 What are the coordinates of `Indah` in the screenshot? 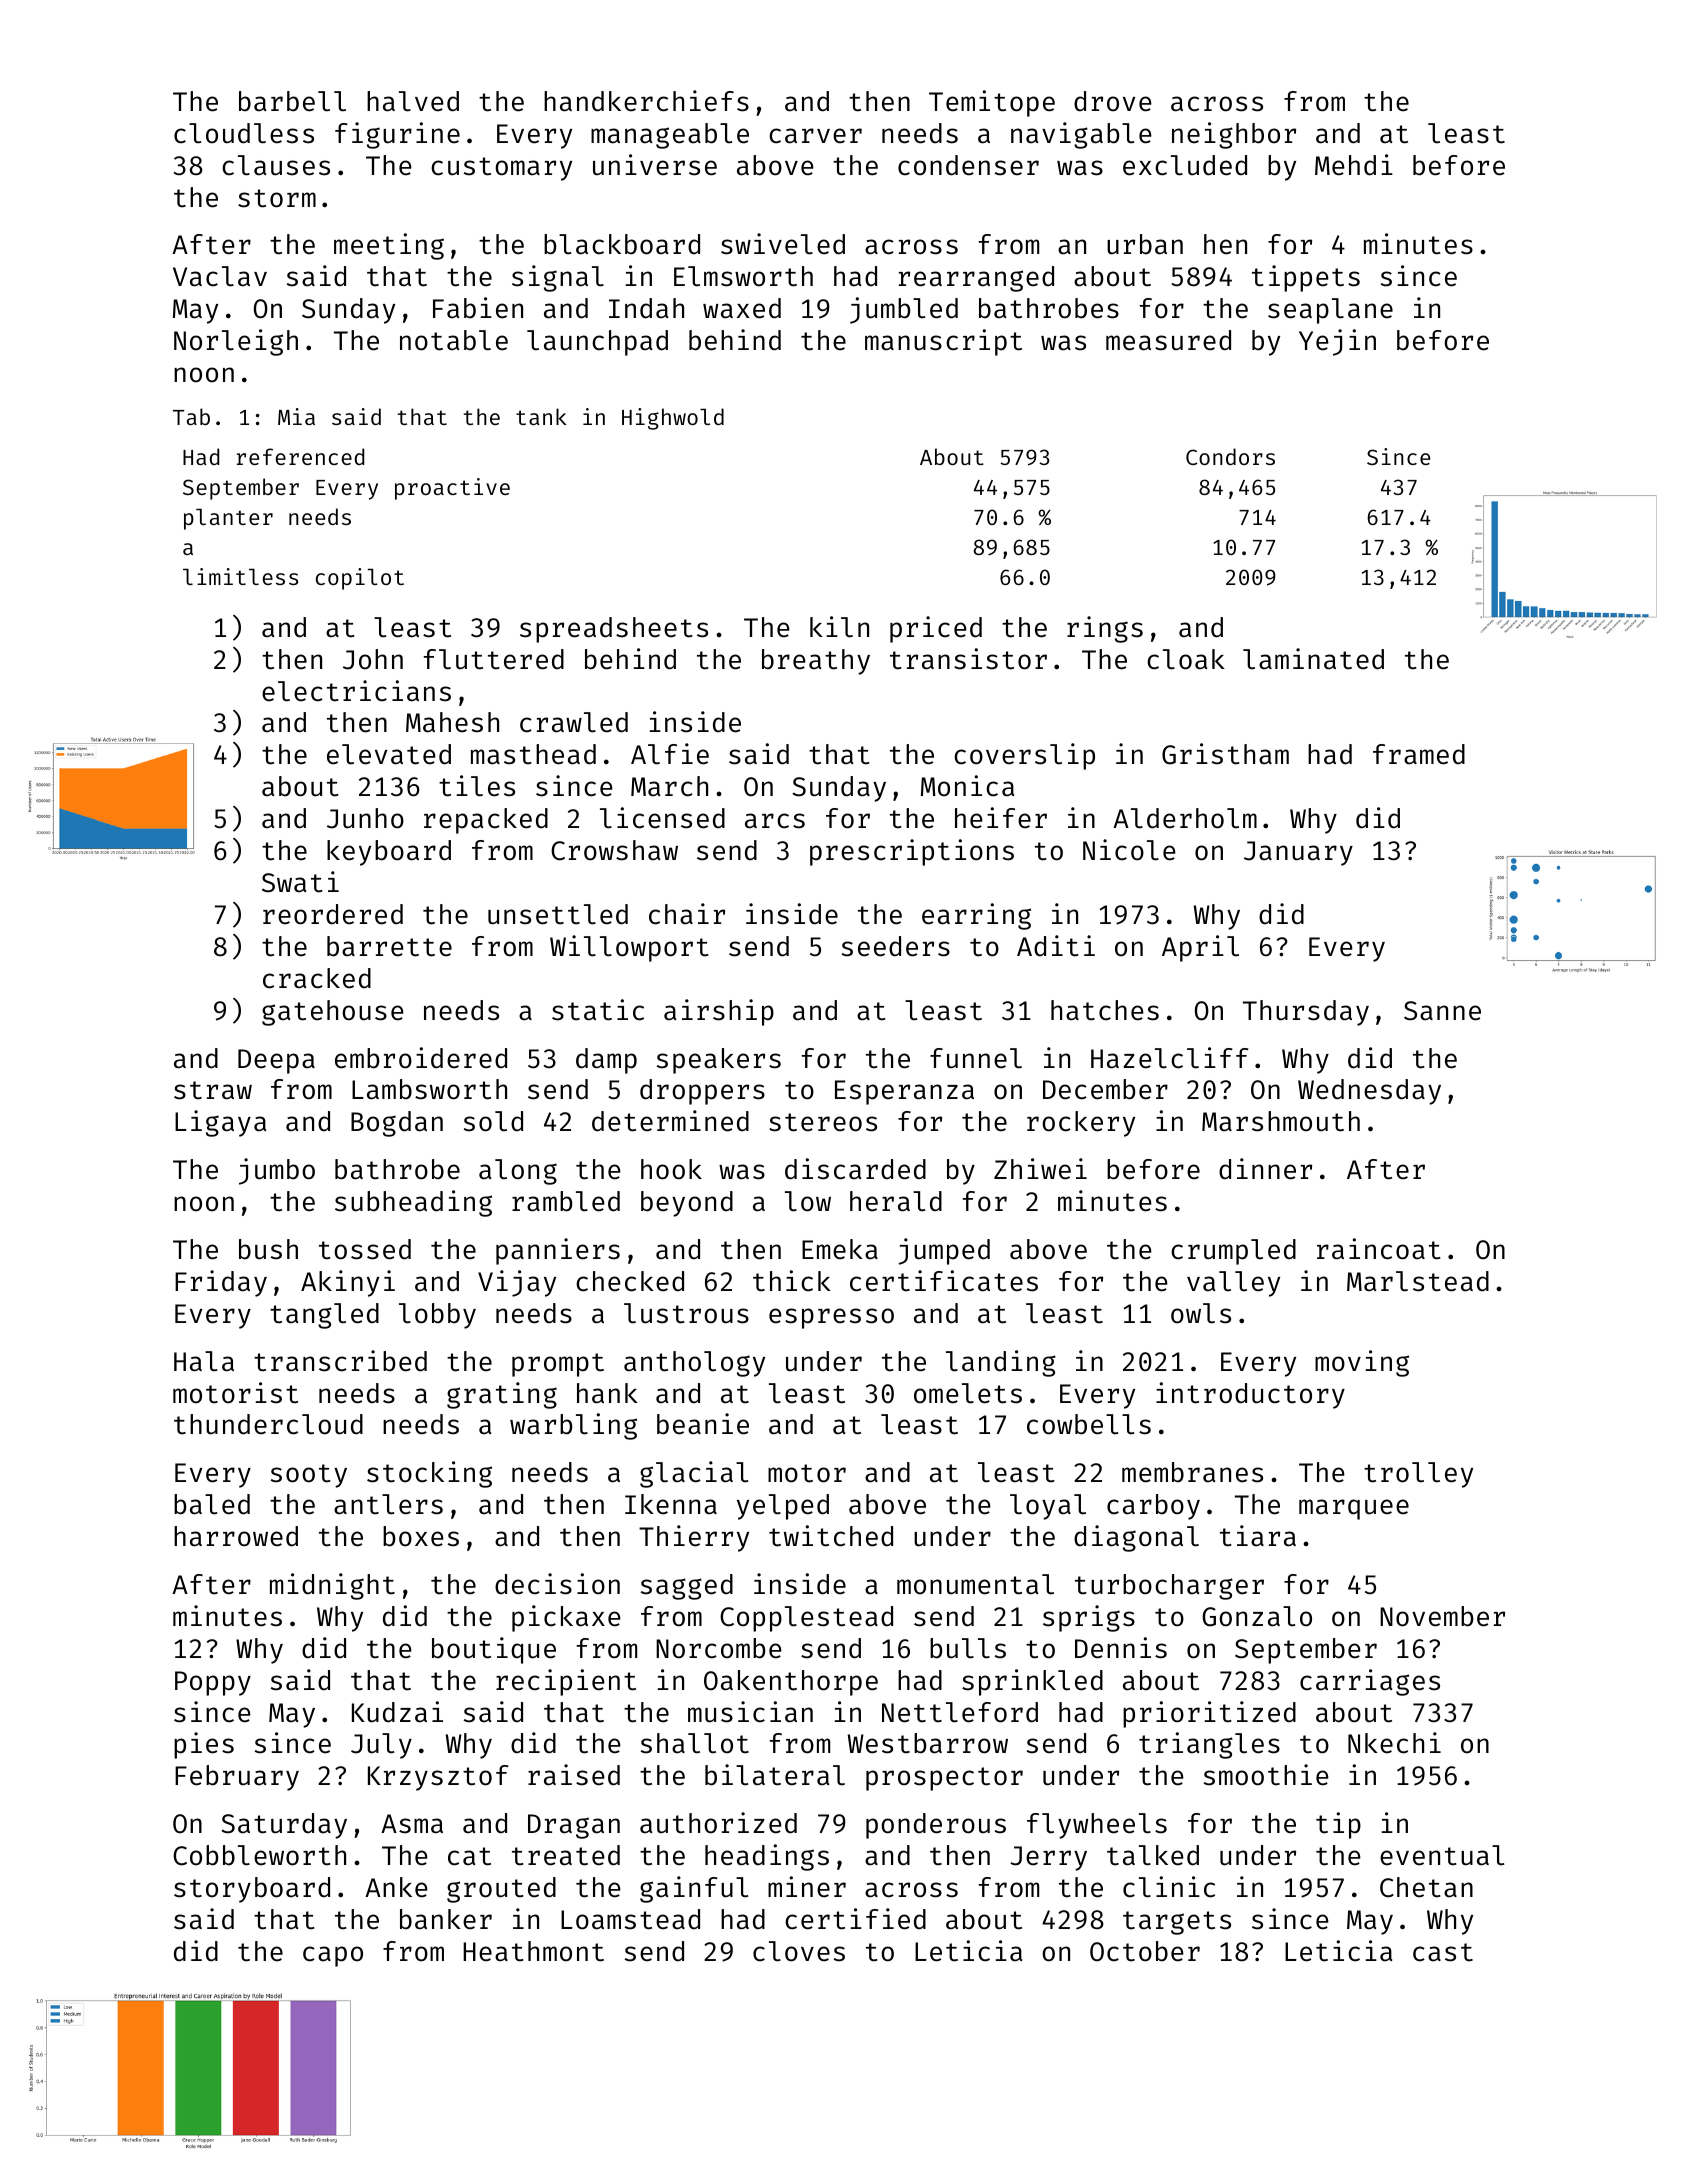 It's located at (646, 308).
